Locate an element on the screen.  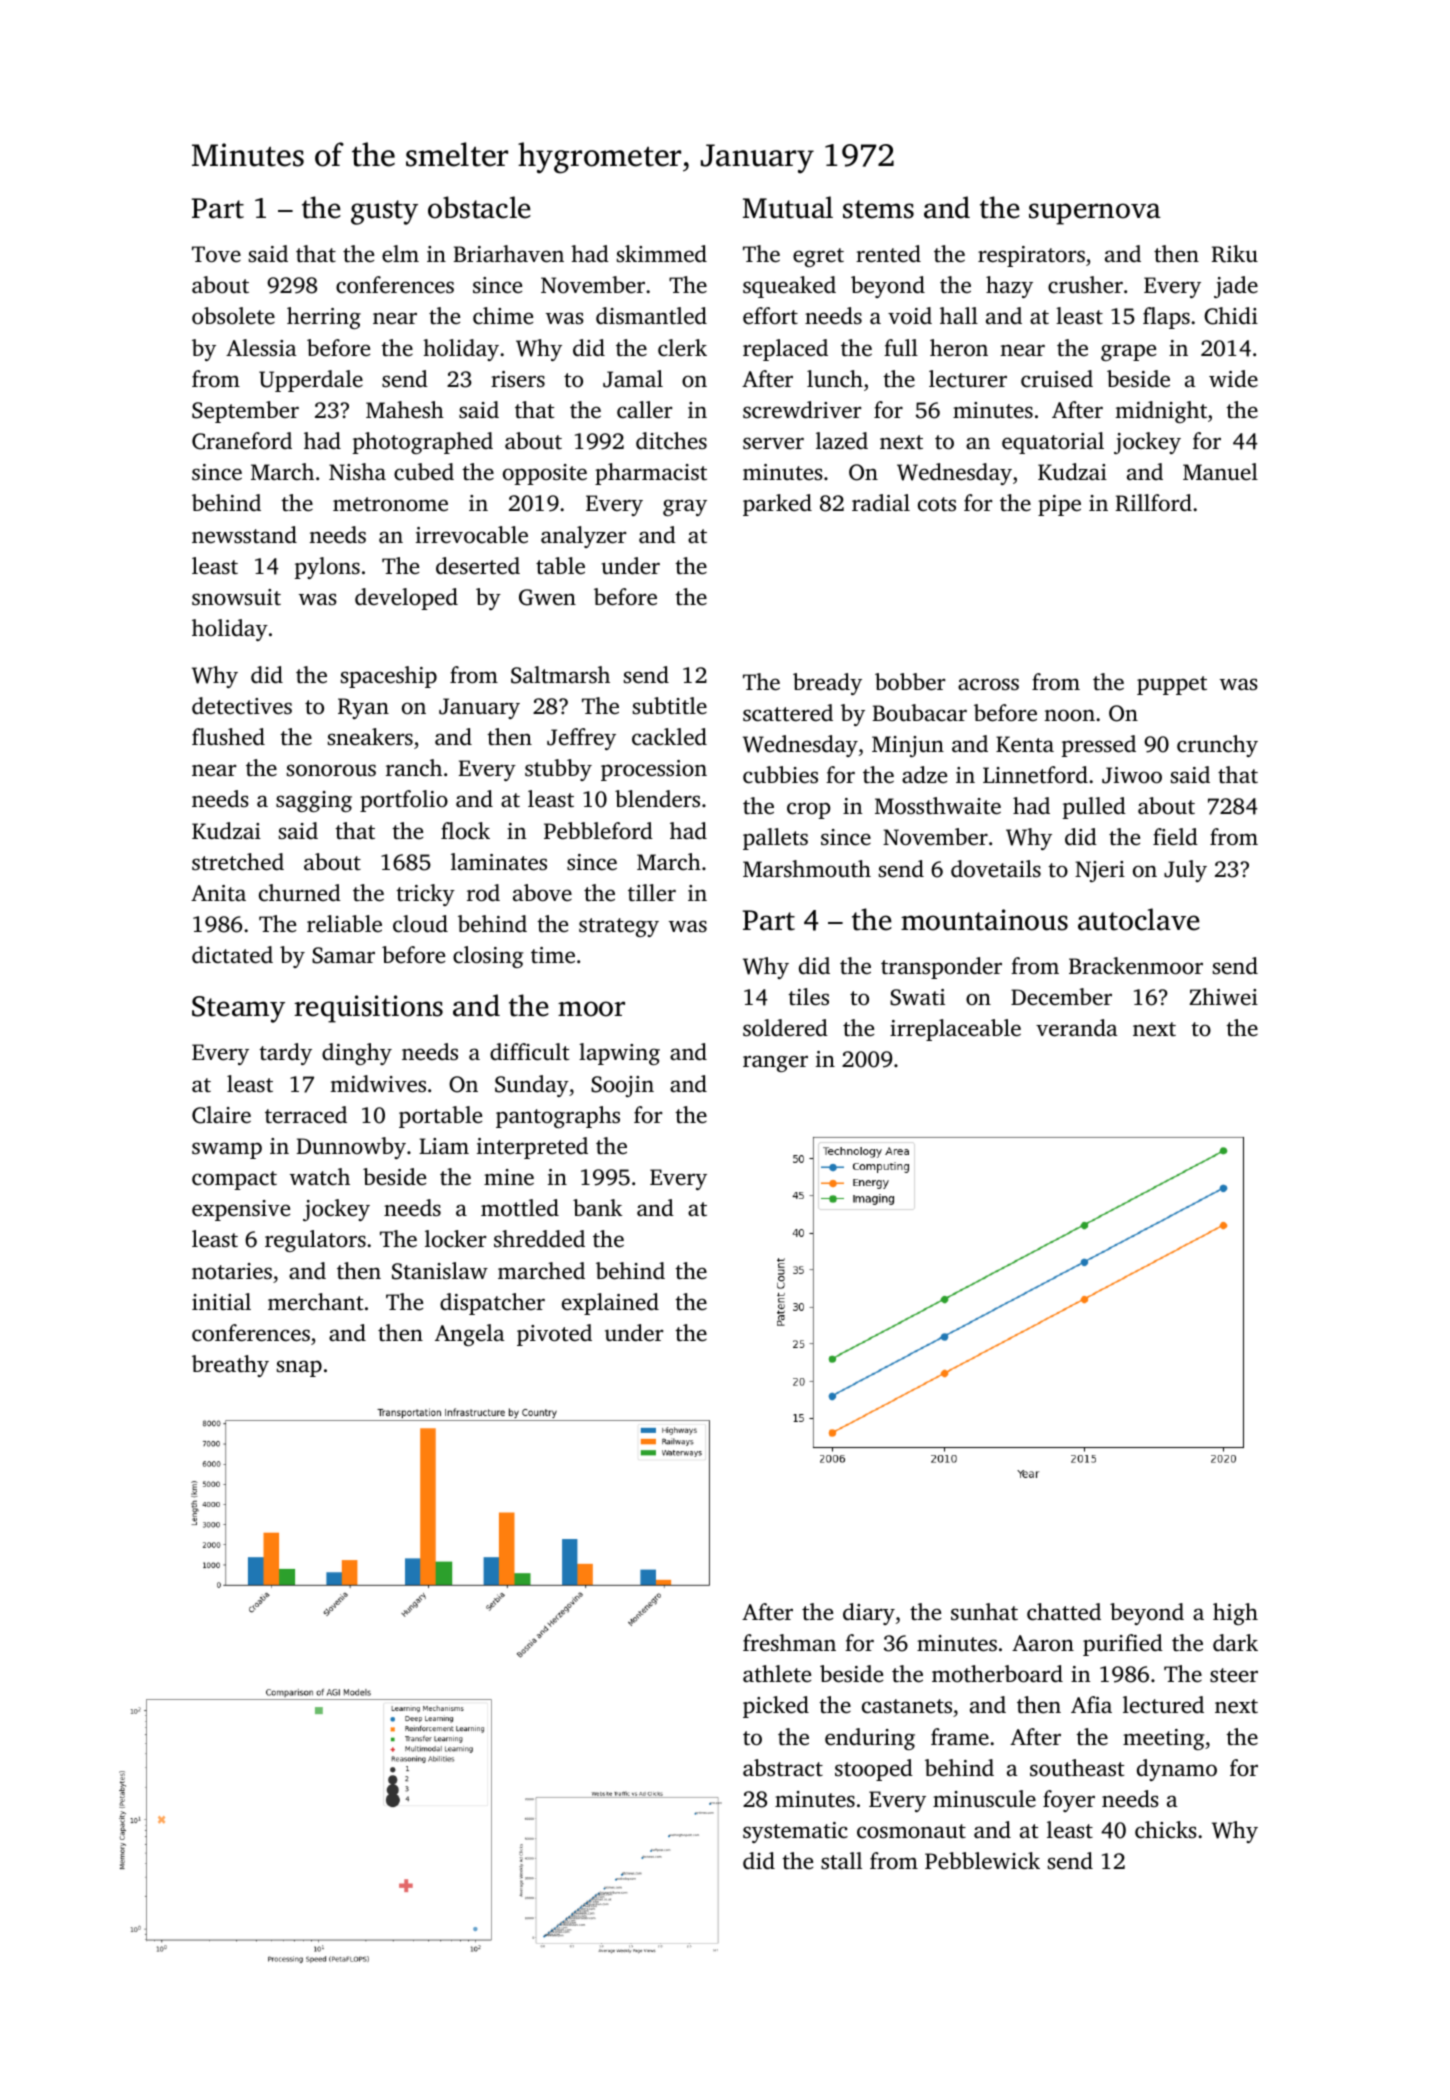
Soojin is located at coordinates (622, 1086).
